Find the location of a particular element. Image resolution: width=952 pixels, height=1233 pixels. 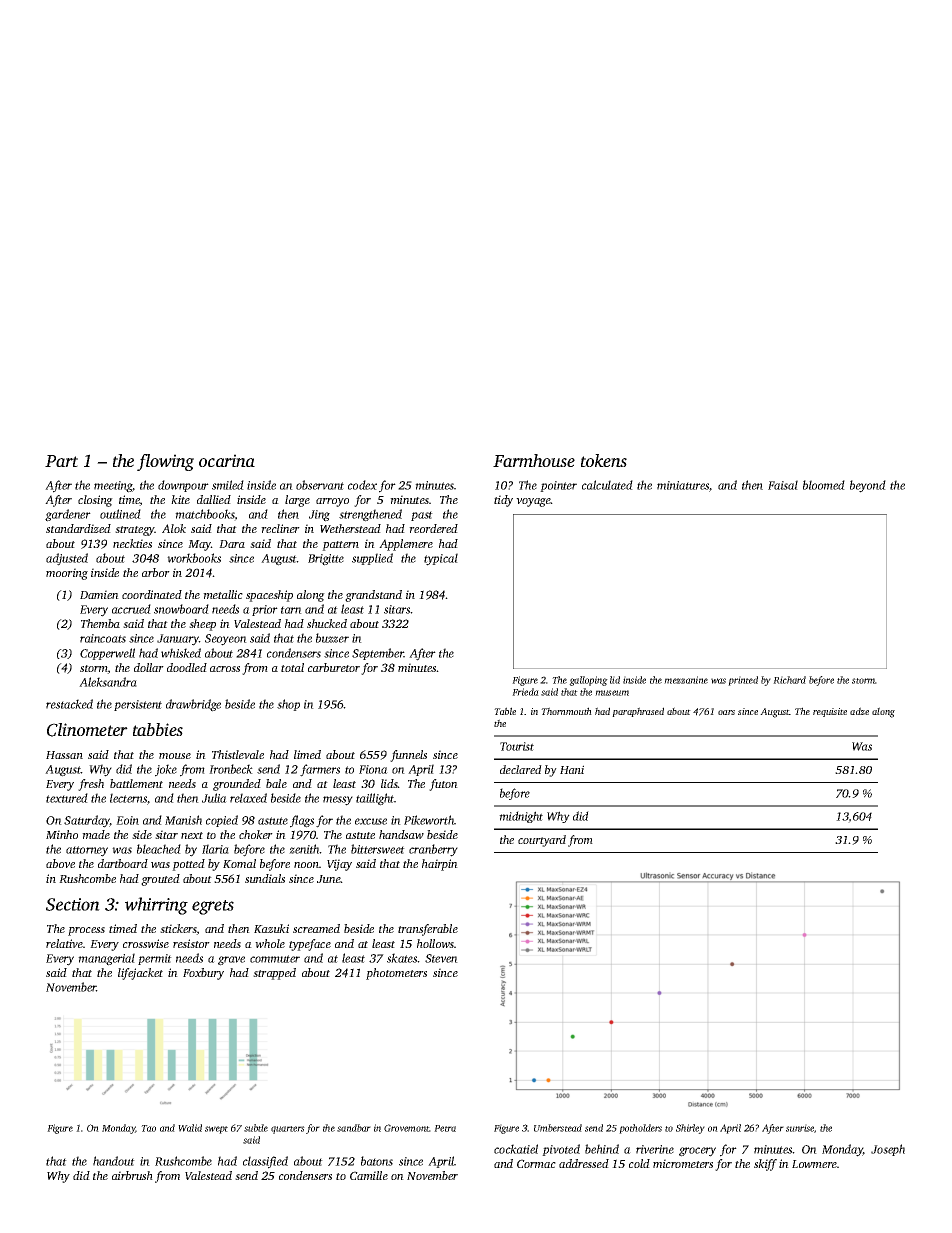

Copperwell is located at coordinates (107, 654).
